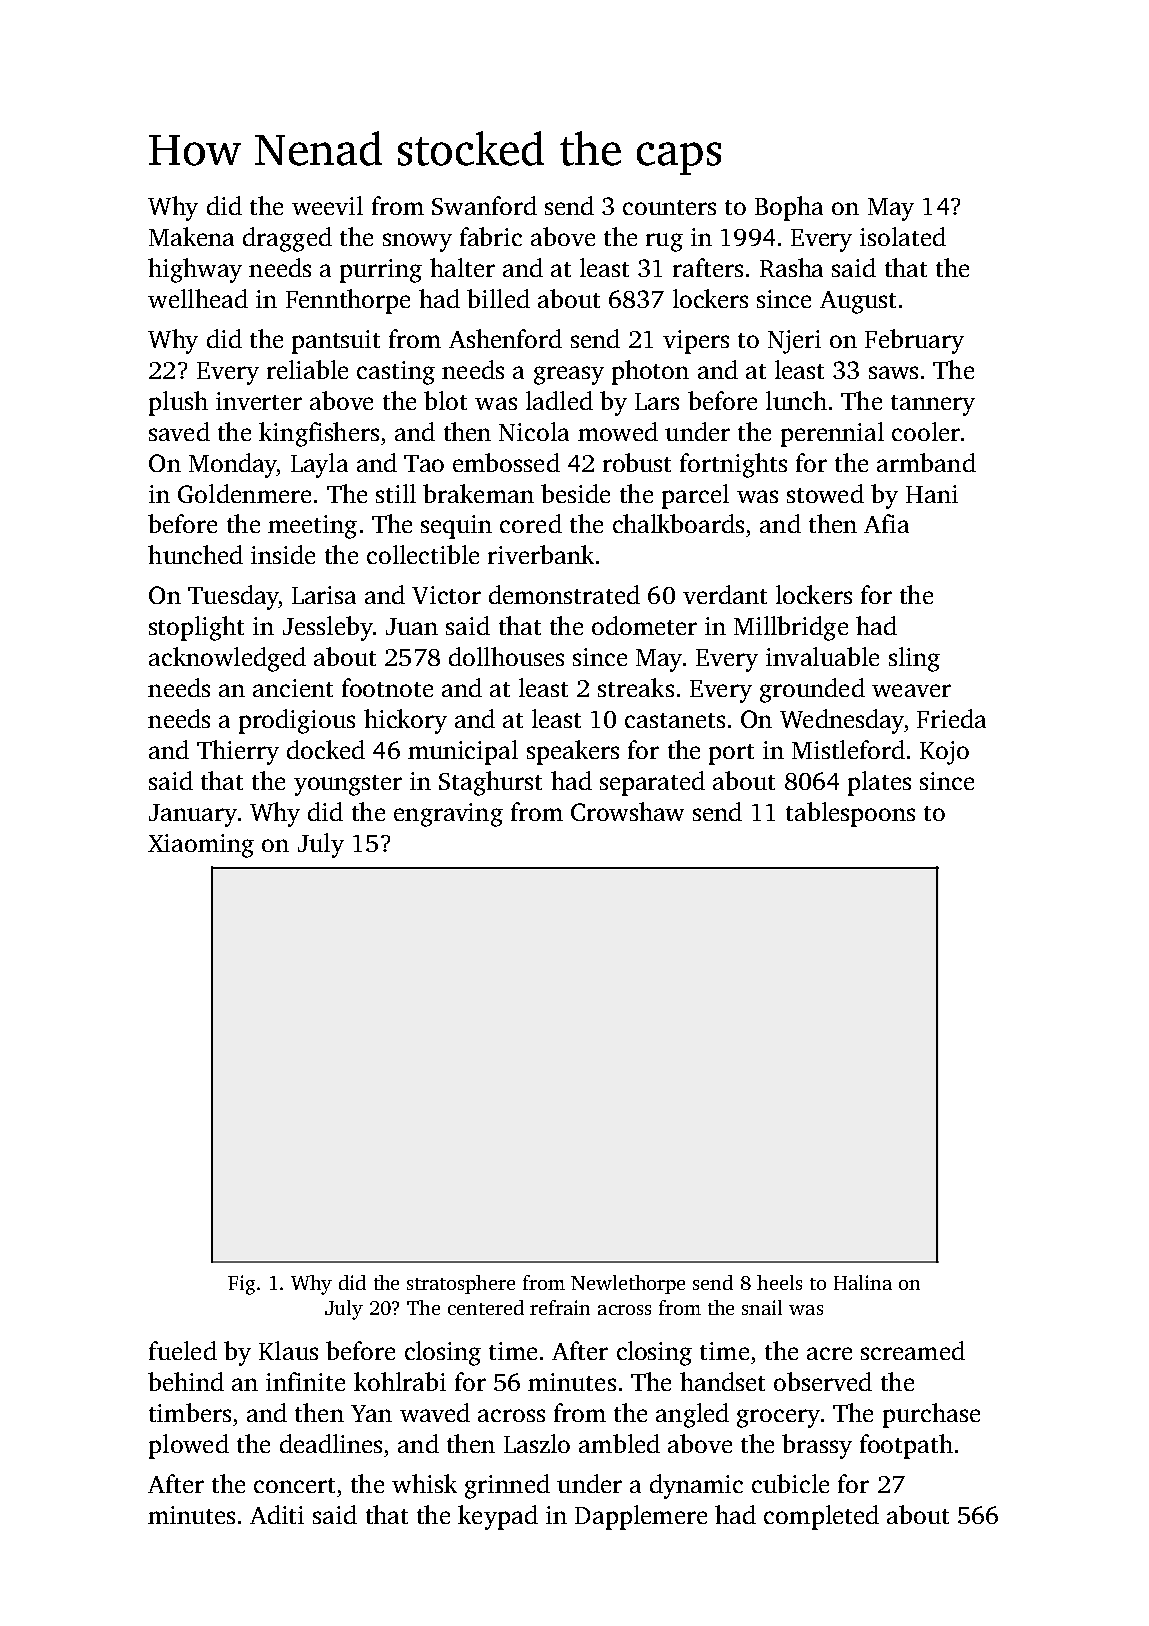 The height and width of the image is (1626, 1149). Describe the element at coordinates (307, 369) in the image. I see `reliable` at that location.
